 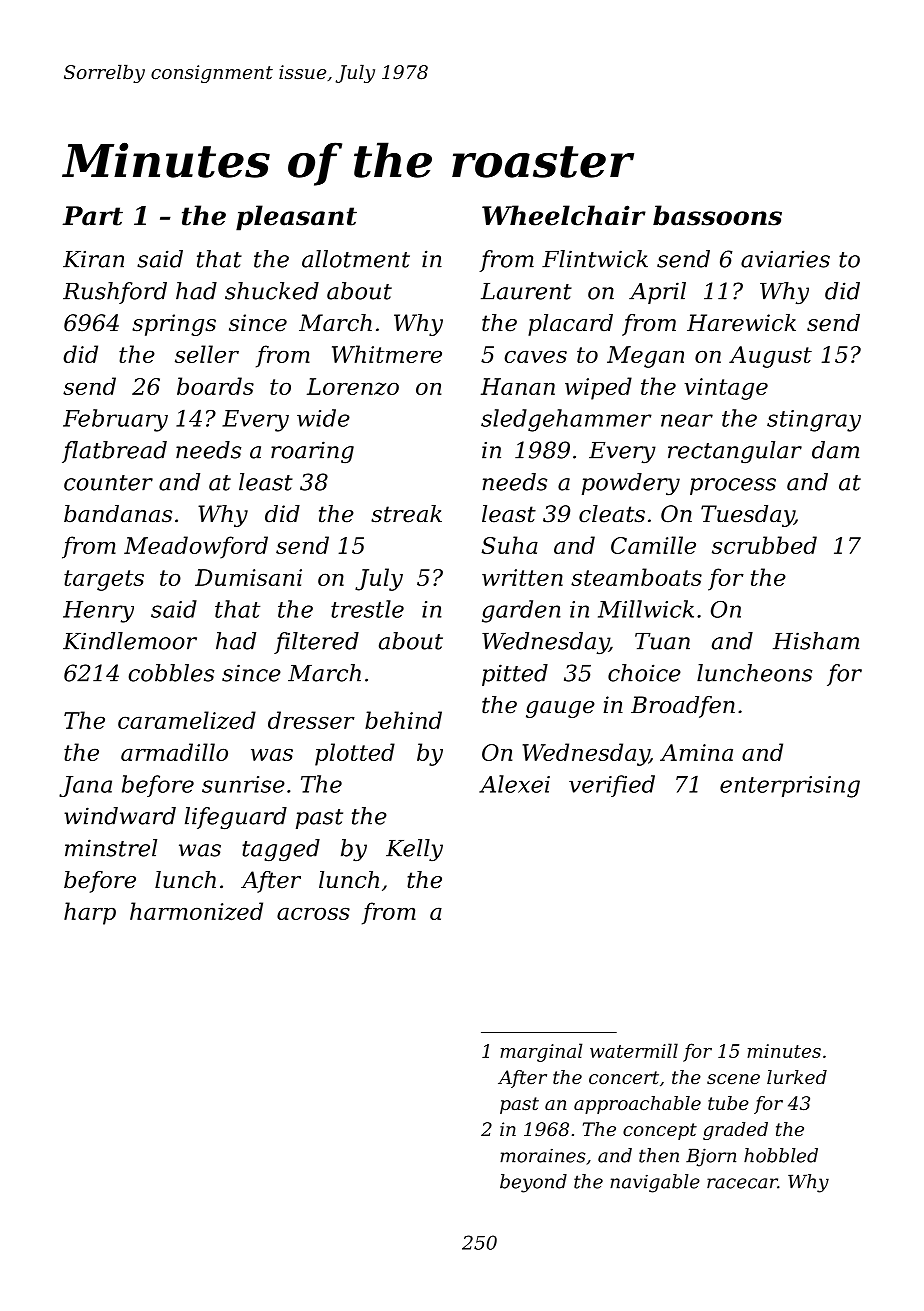 What do you see at coordinates (659, 1155) in the page?
I see `then` at bounding box center [659, 1155].
